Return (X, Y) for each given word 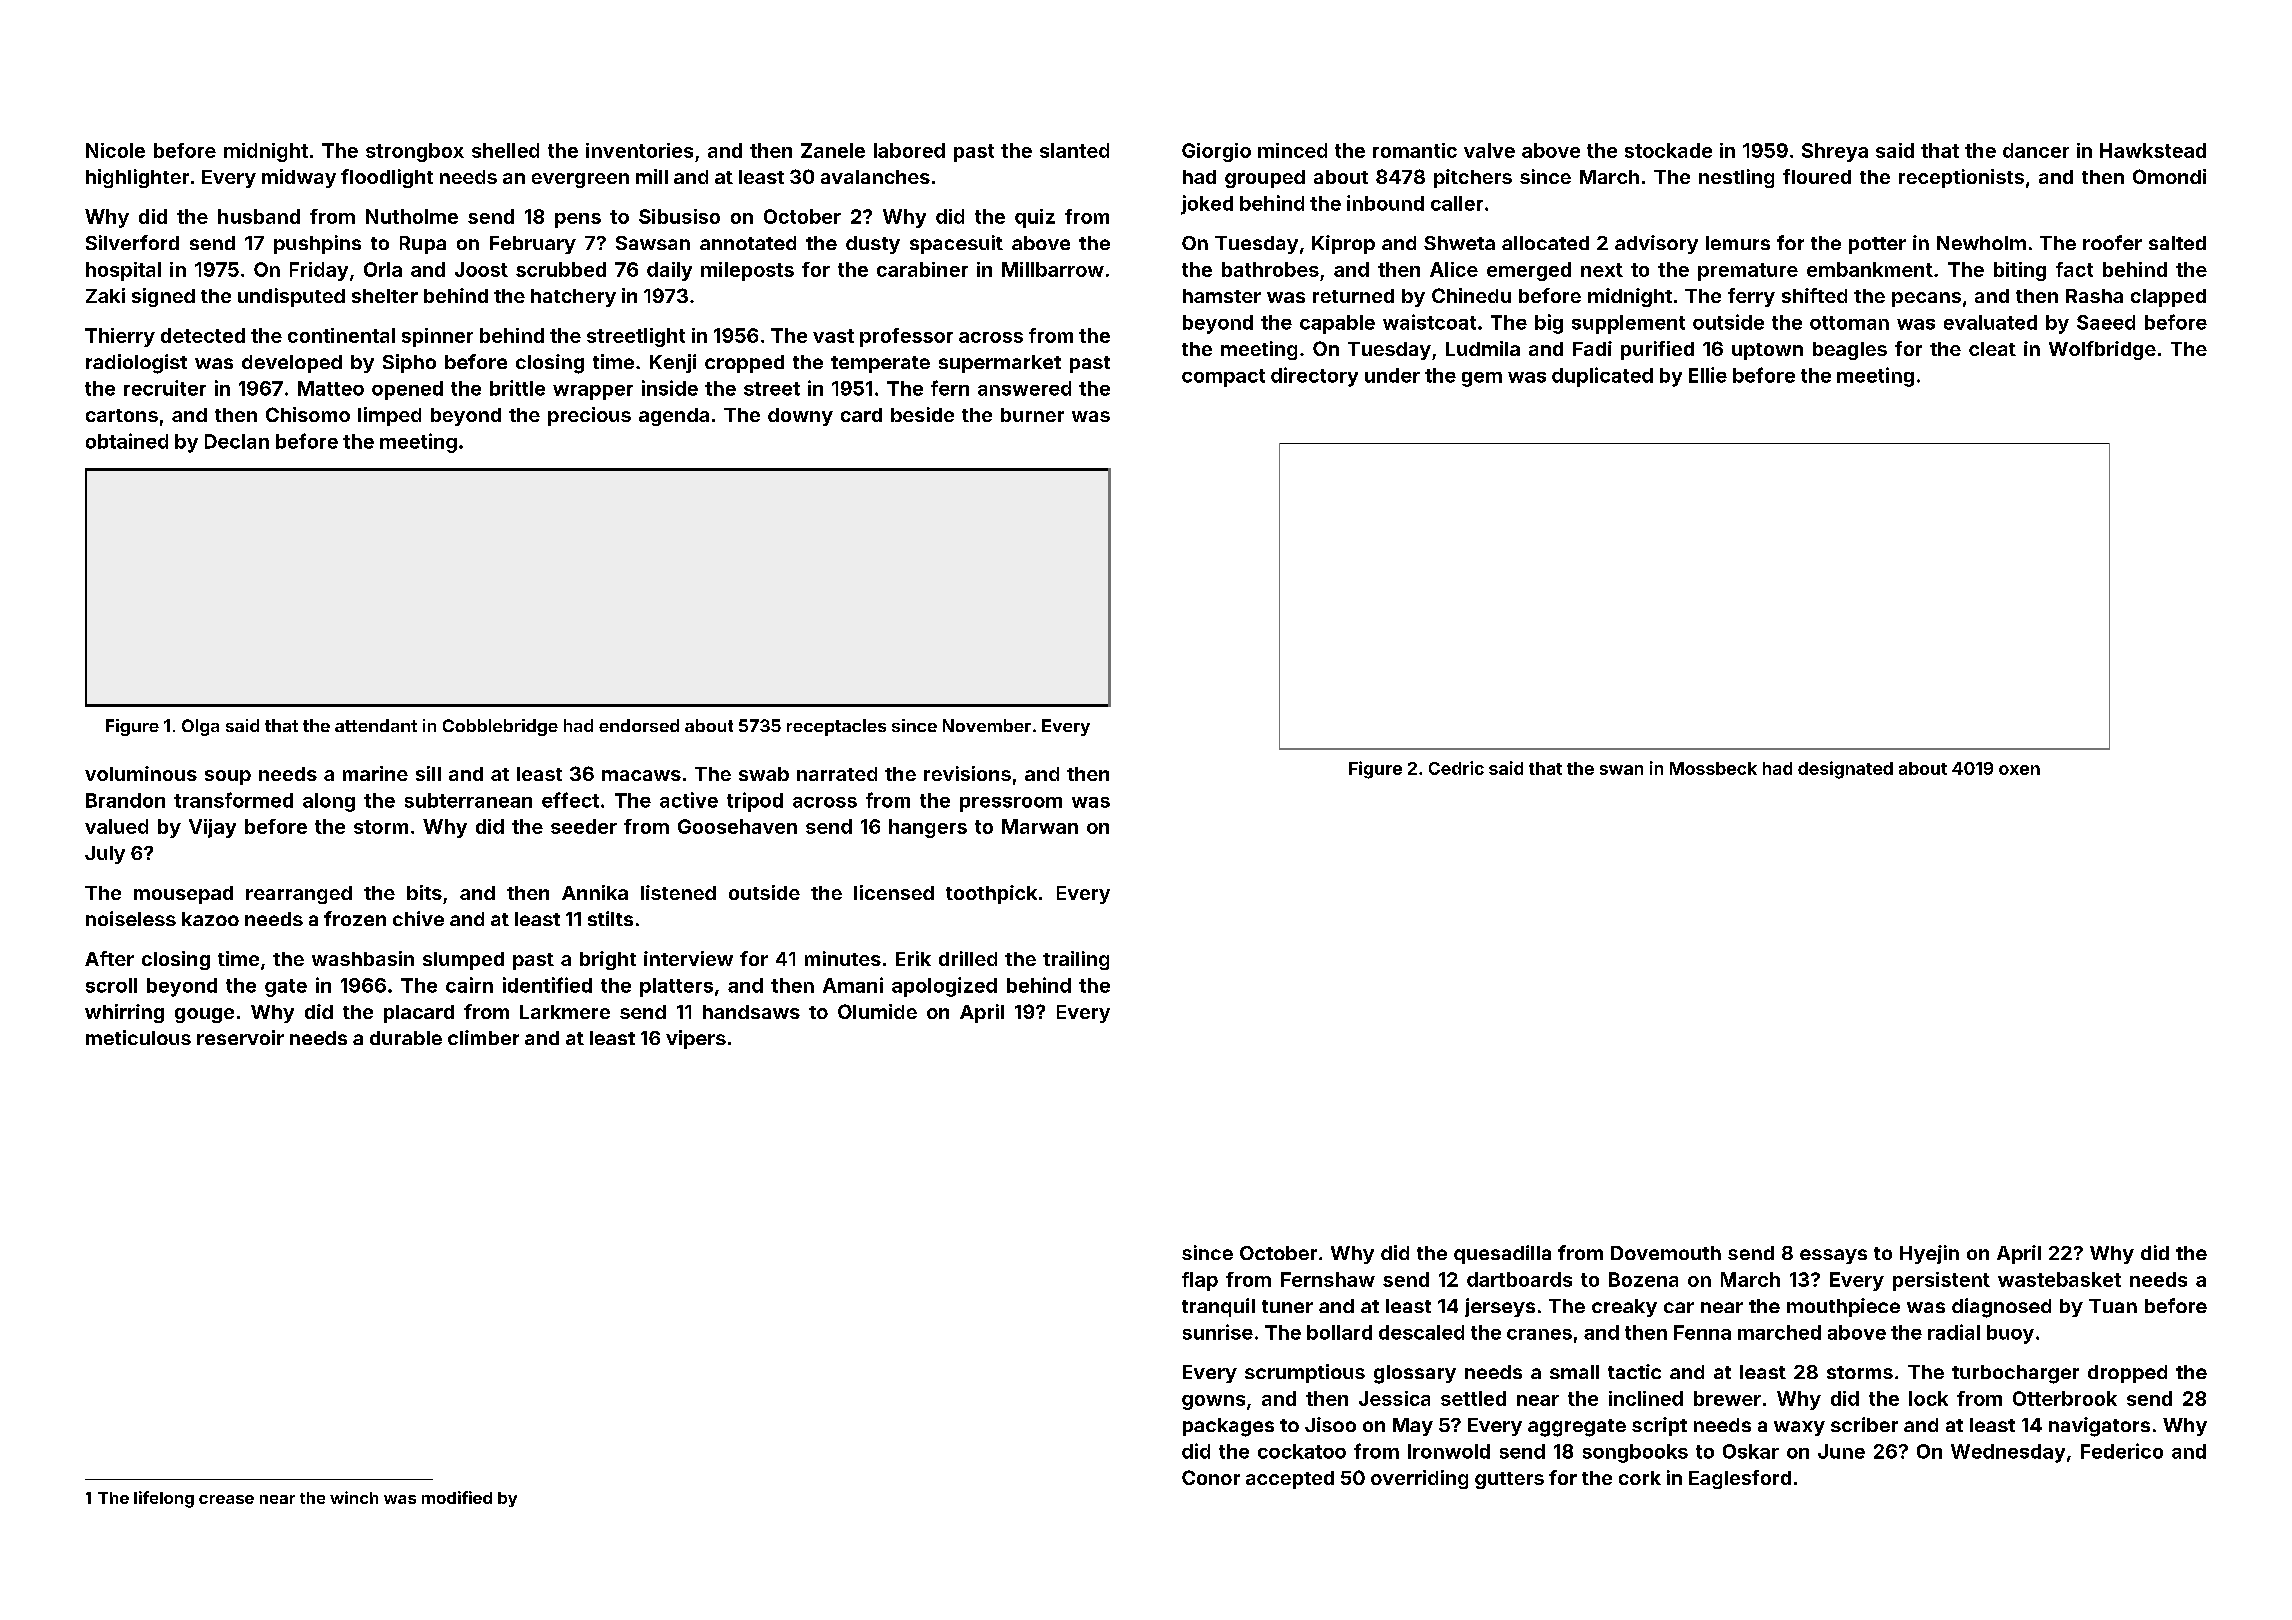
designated (1845, 770)
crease (226, 1499)
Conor (1211, 1477)
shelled (505, 150)
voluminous (141, 773)
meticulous (138, 1037)
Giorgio (1216, 152)
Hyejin (1929, 1254)
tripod (755, 802)
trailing (1076, 960)
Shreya (1835, 152)
